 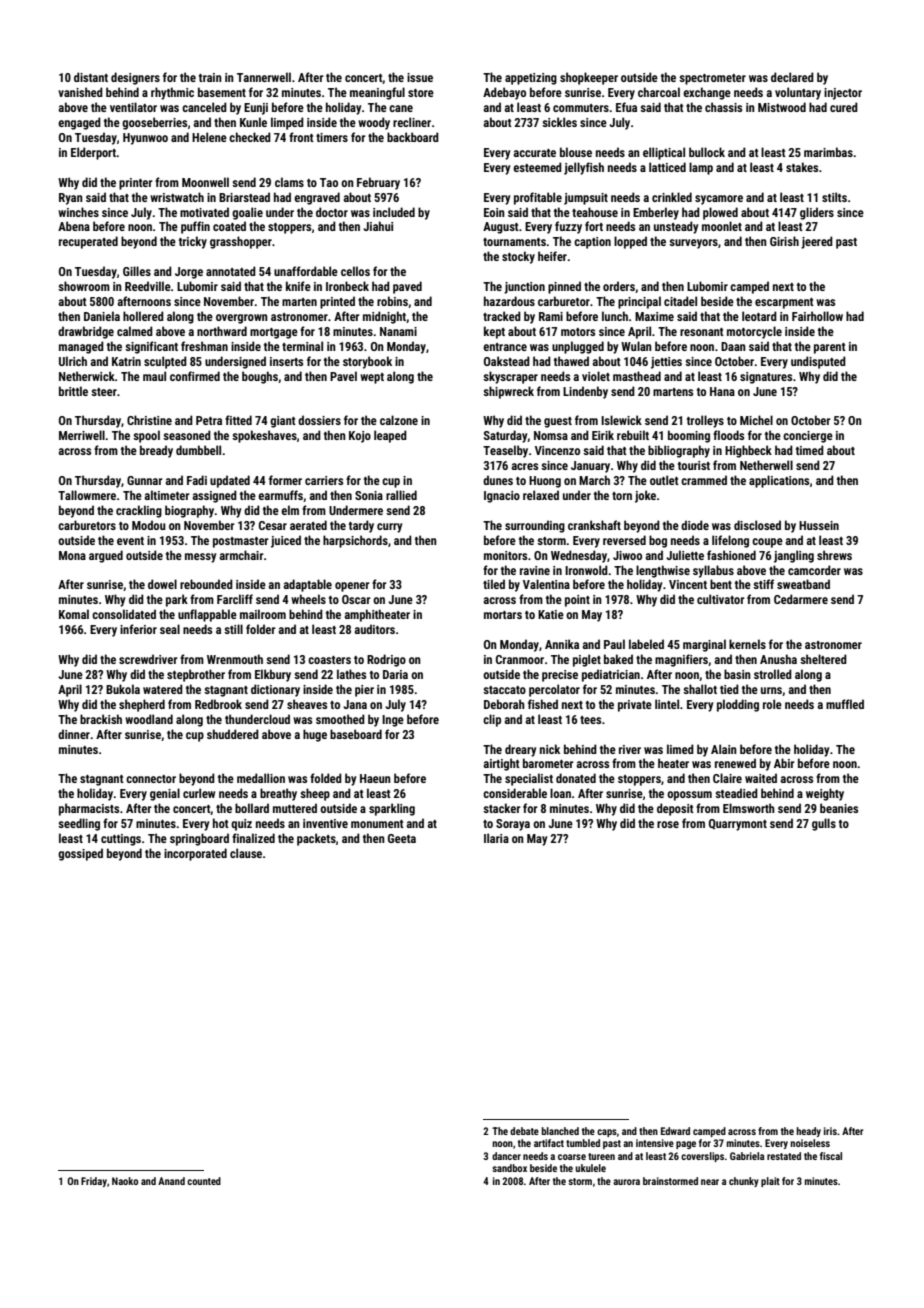 What do you see at coordinates (84, 286) in the page?
I see `showroom` at bounding box center [84, 286].
